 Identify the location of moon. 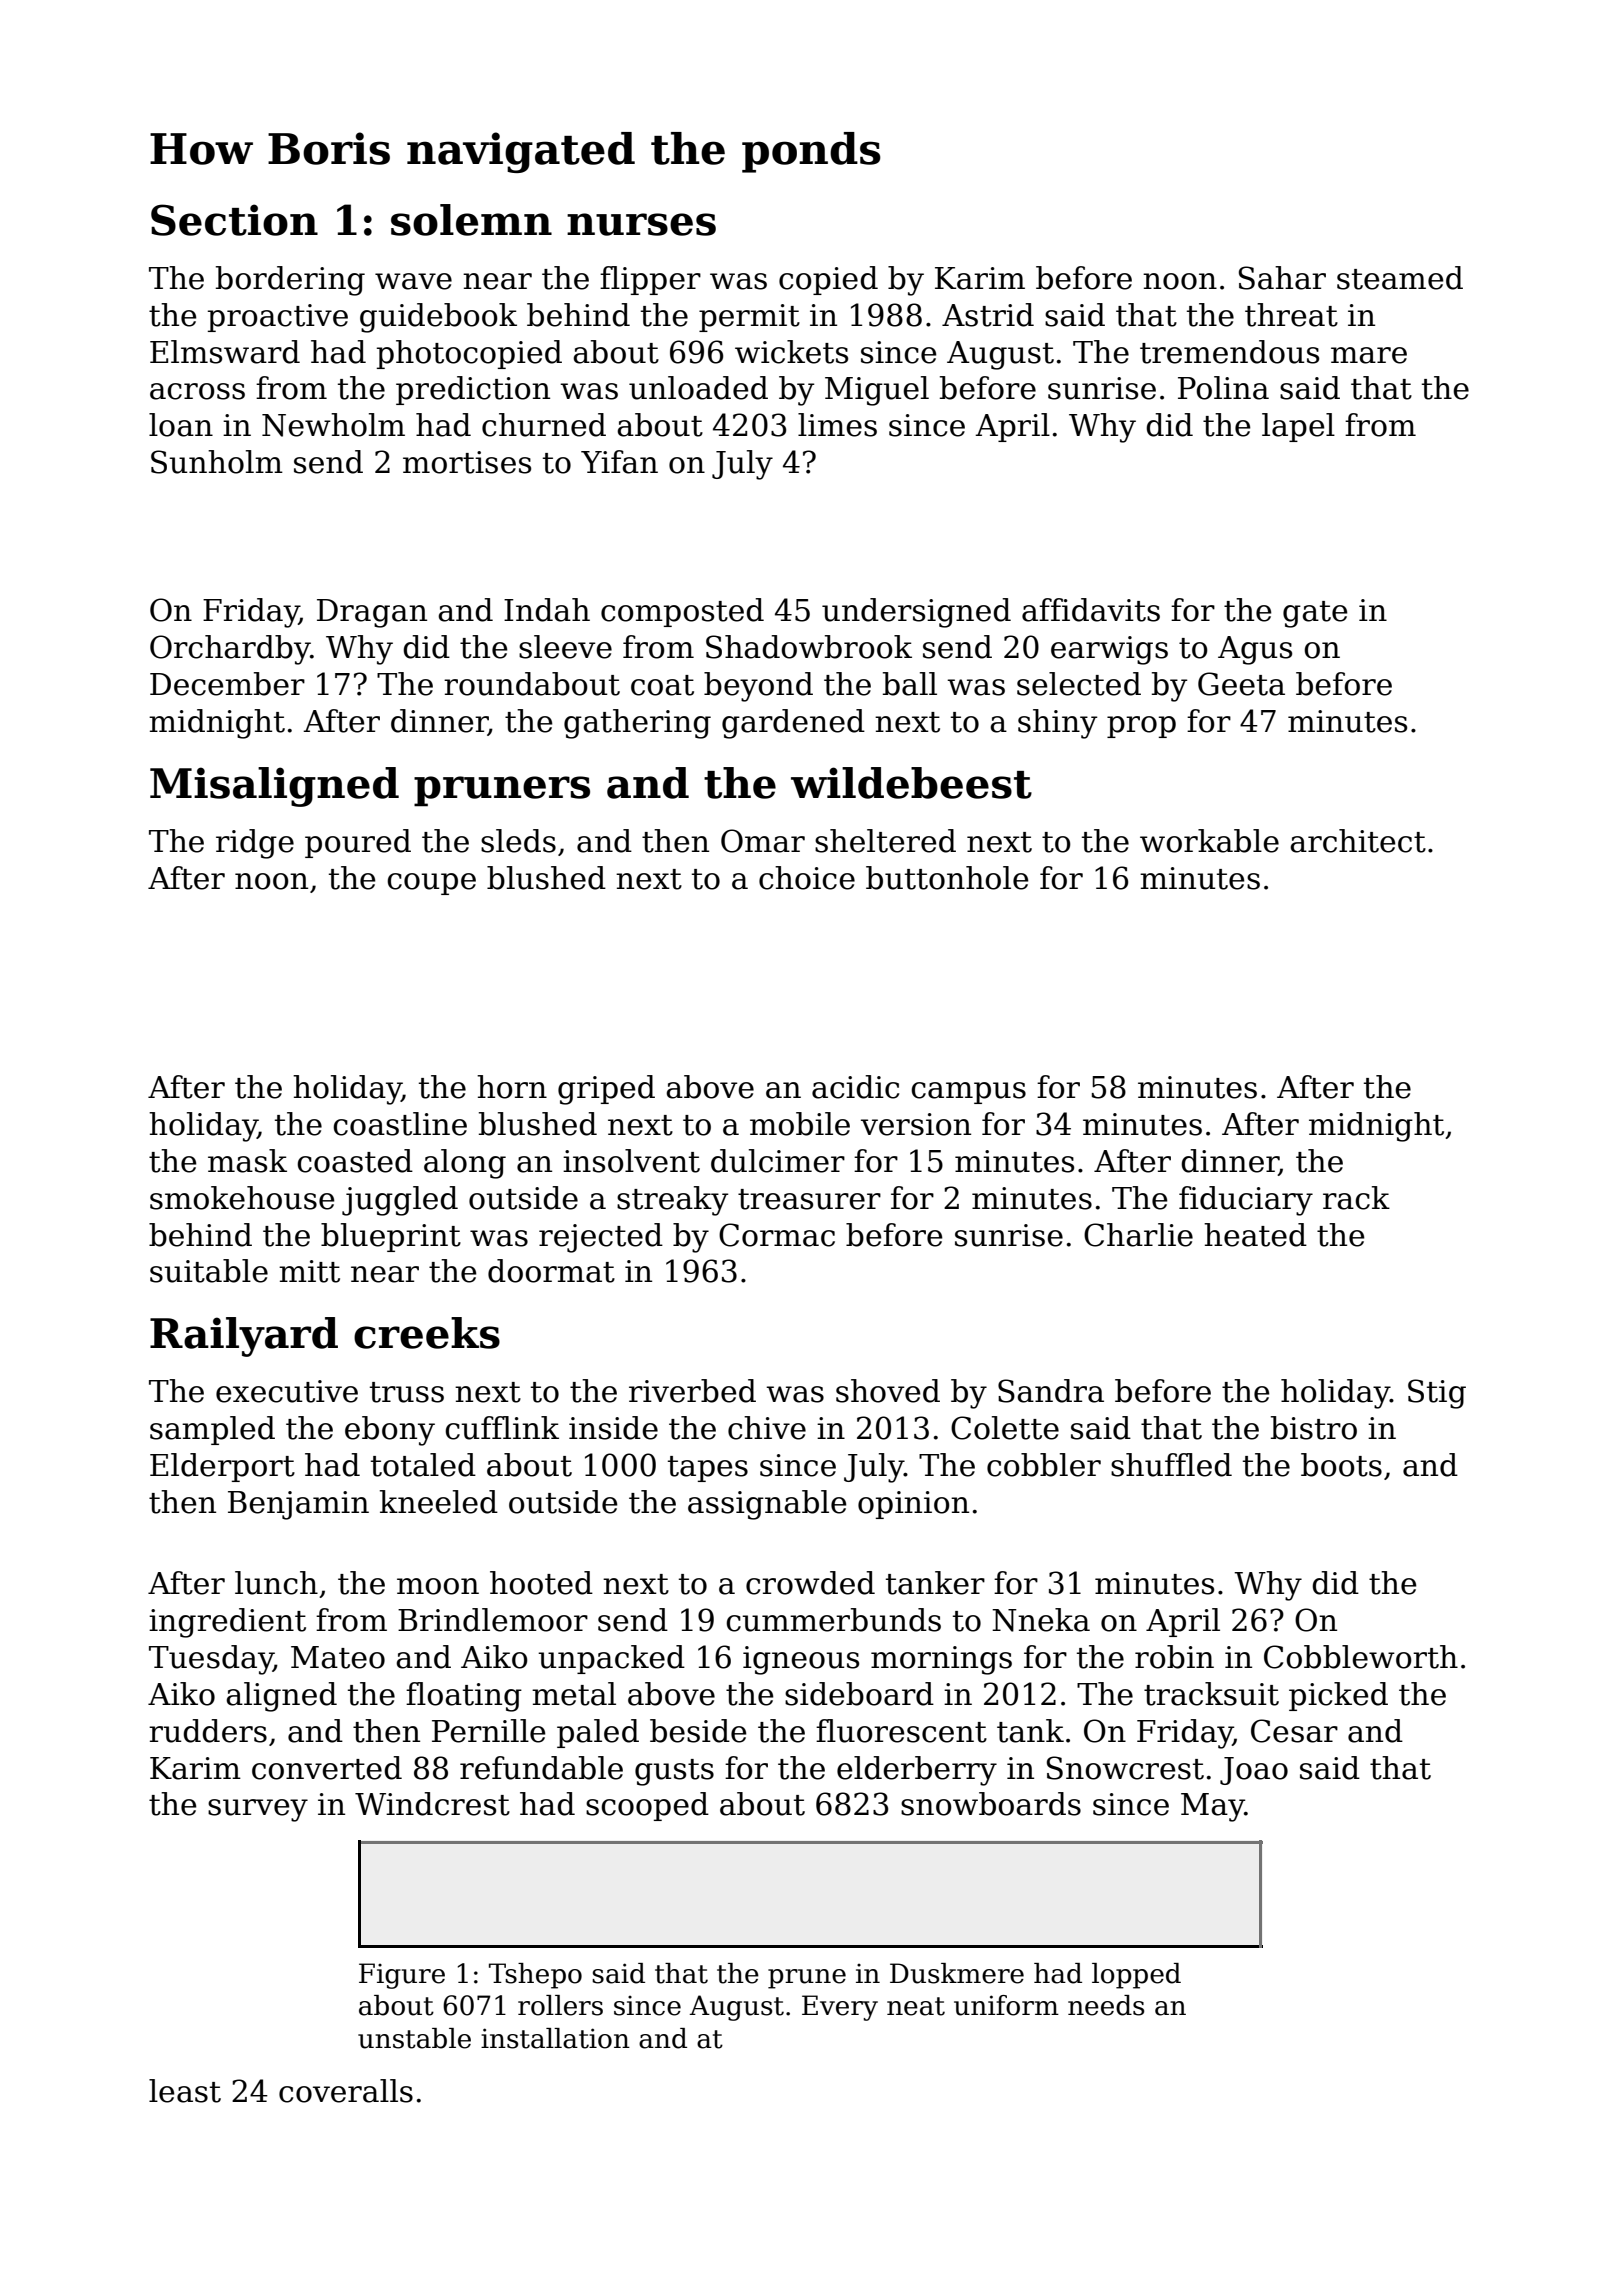
(438, 1586).
